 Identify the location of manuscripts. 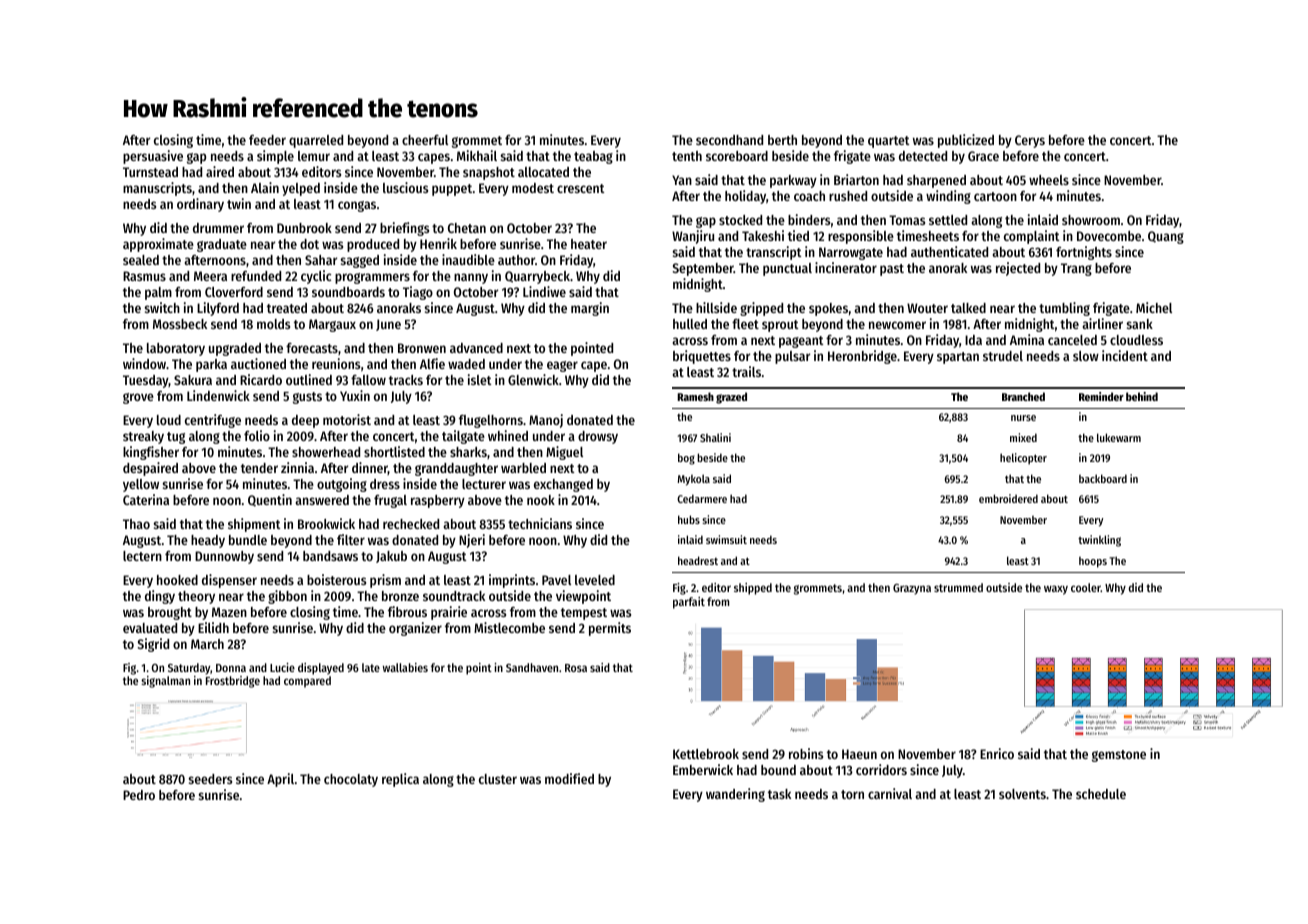
(157, 189).
